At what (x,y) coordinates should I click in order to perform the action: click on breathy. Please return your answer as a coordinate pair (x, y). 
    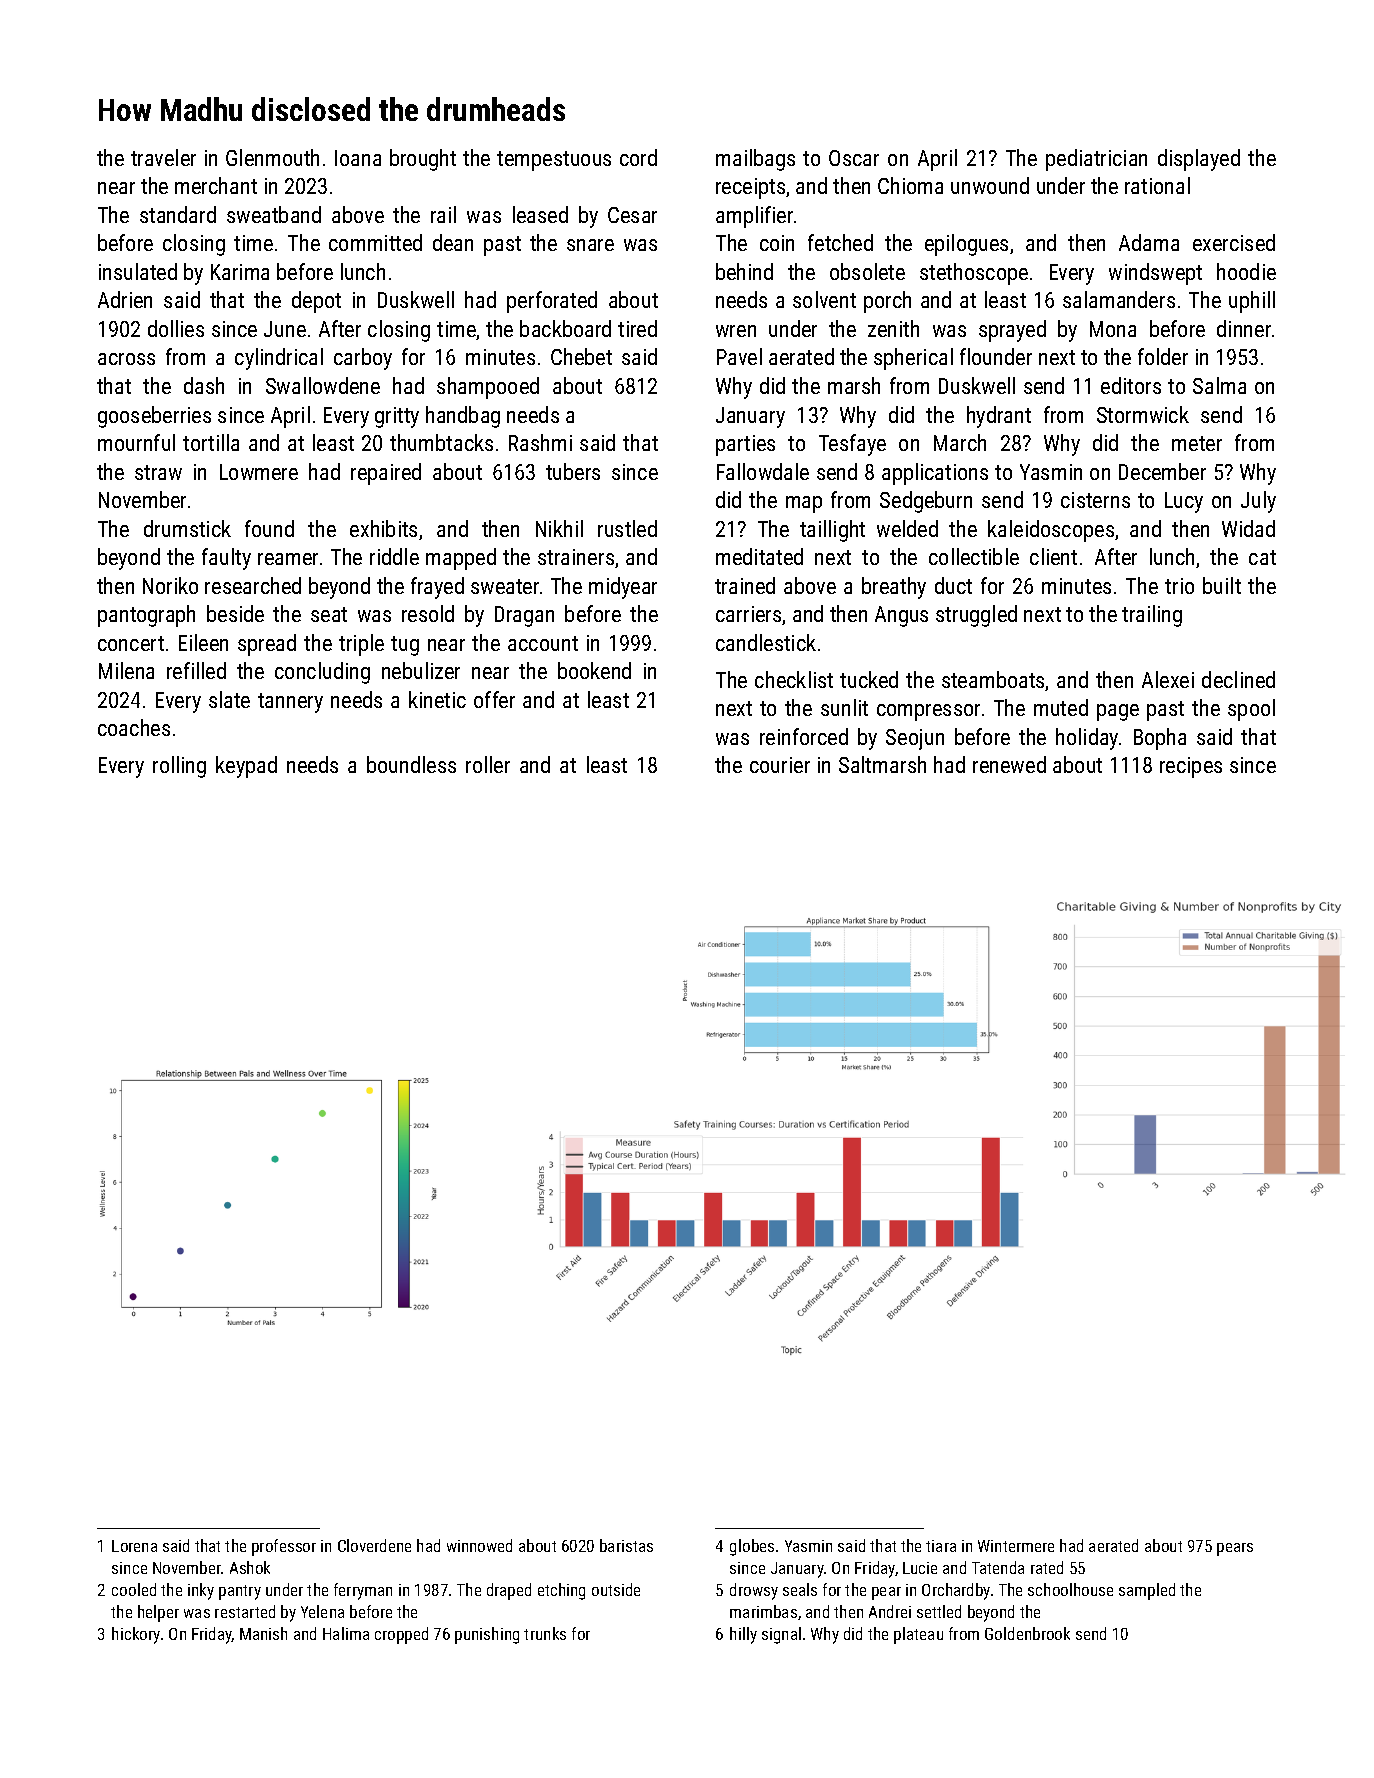
    Looking at the image, I should click on (894, 588).
